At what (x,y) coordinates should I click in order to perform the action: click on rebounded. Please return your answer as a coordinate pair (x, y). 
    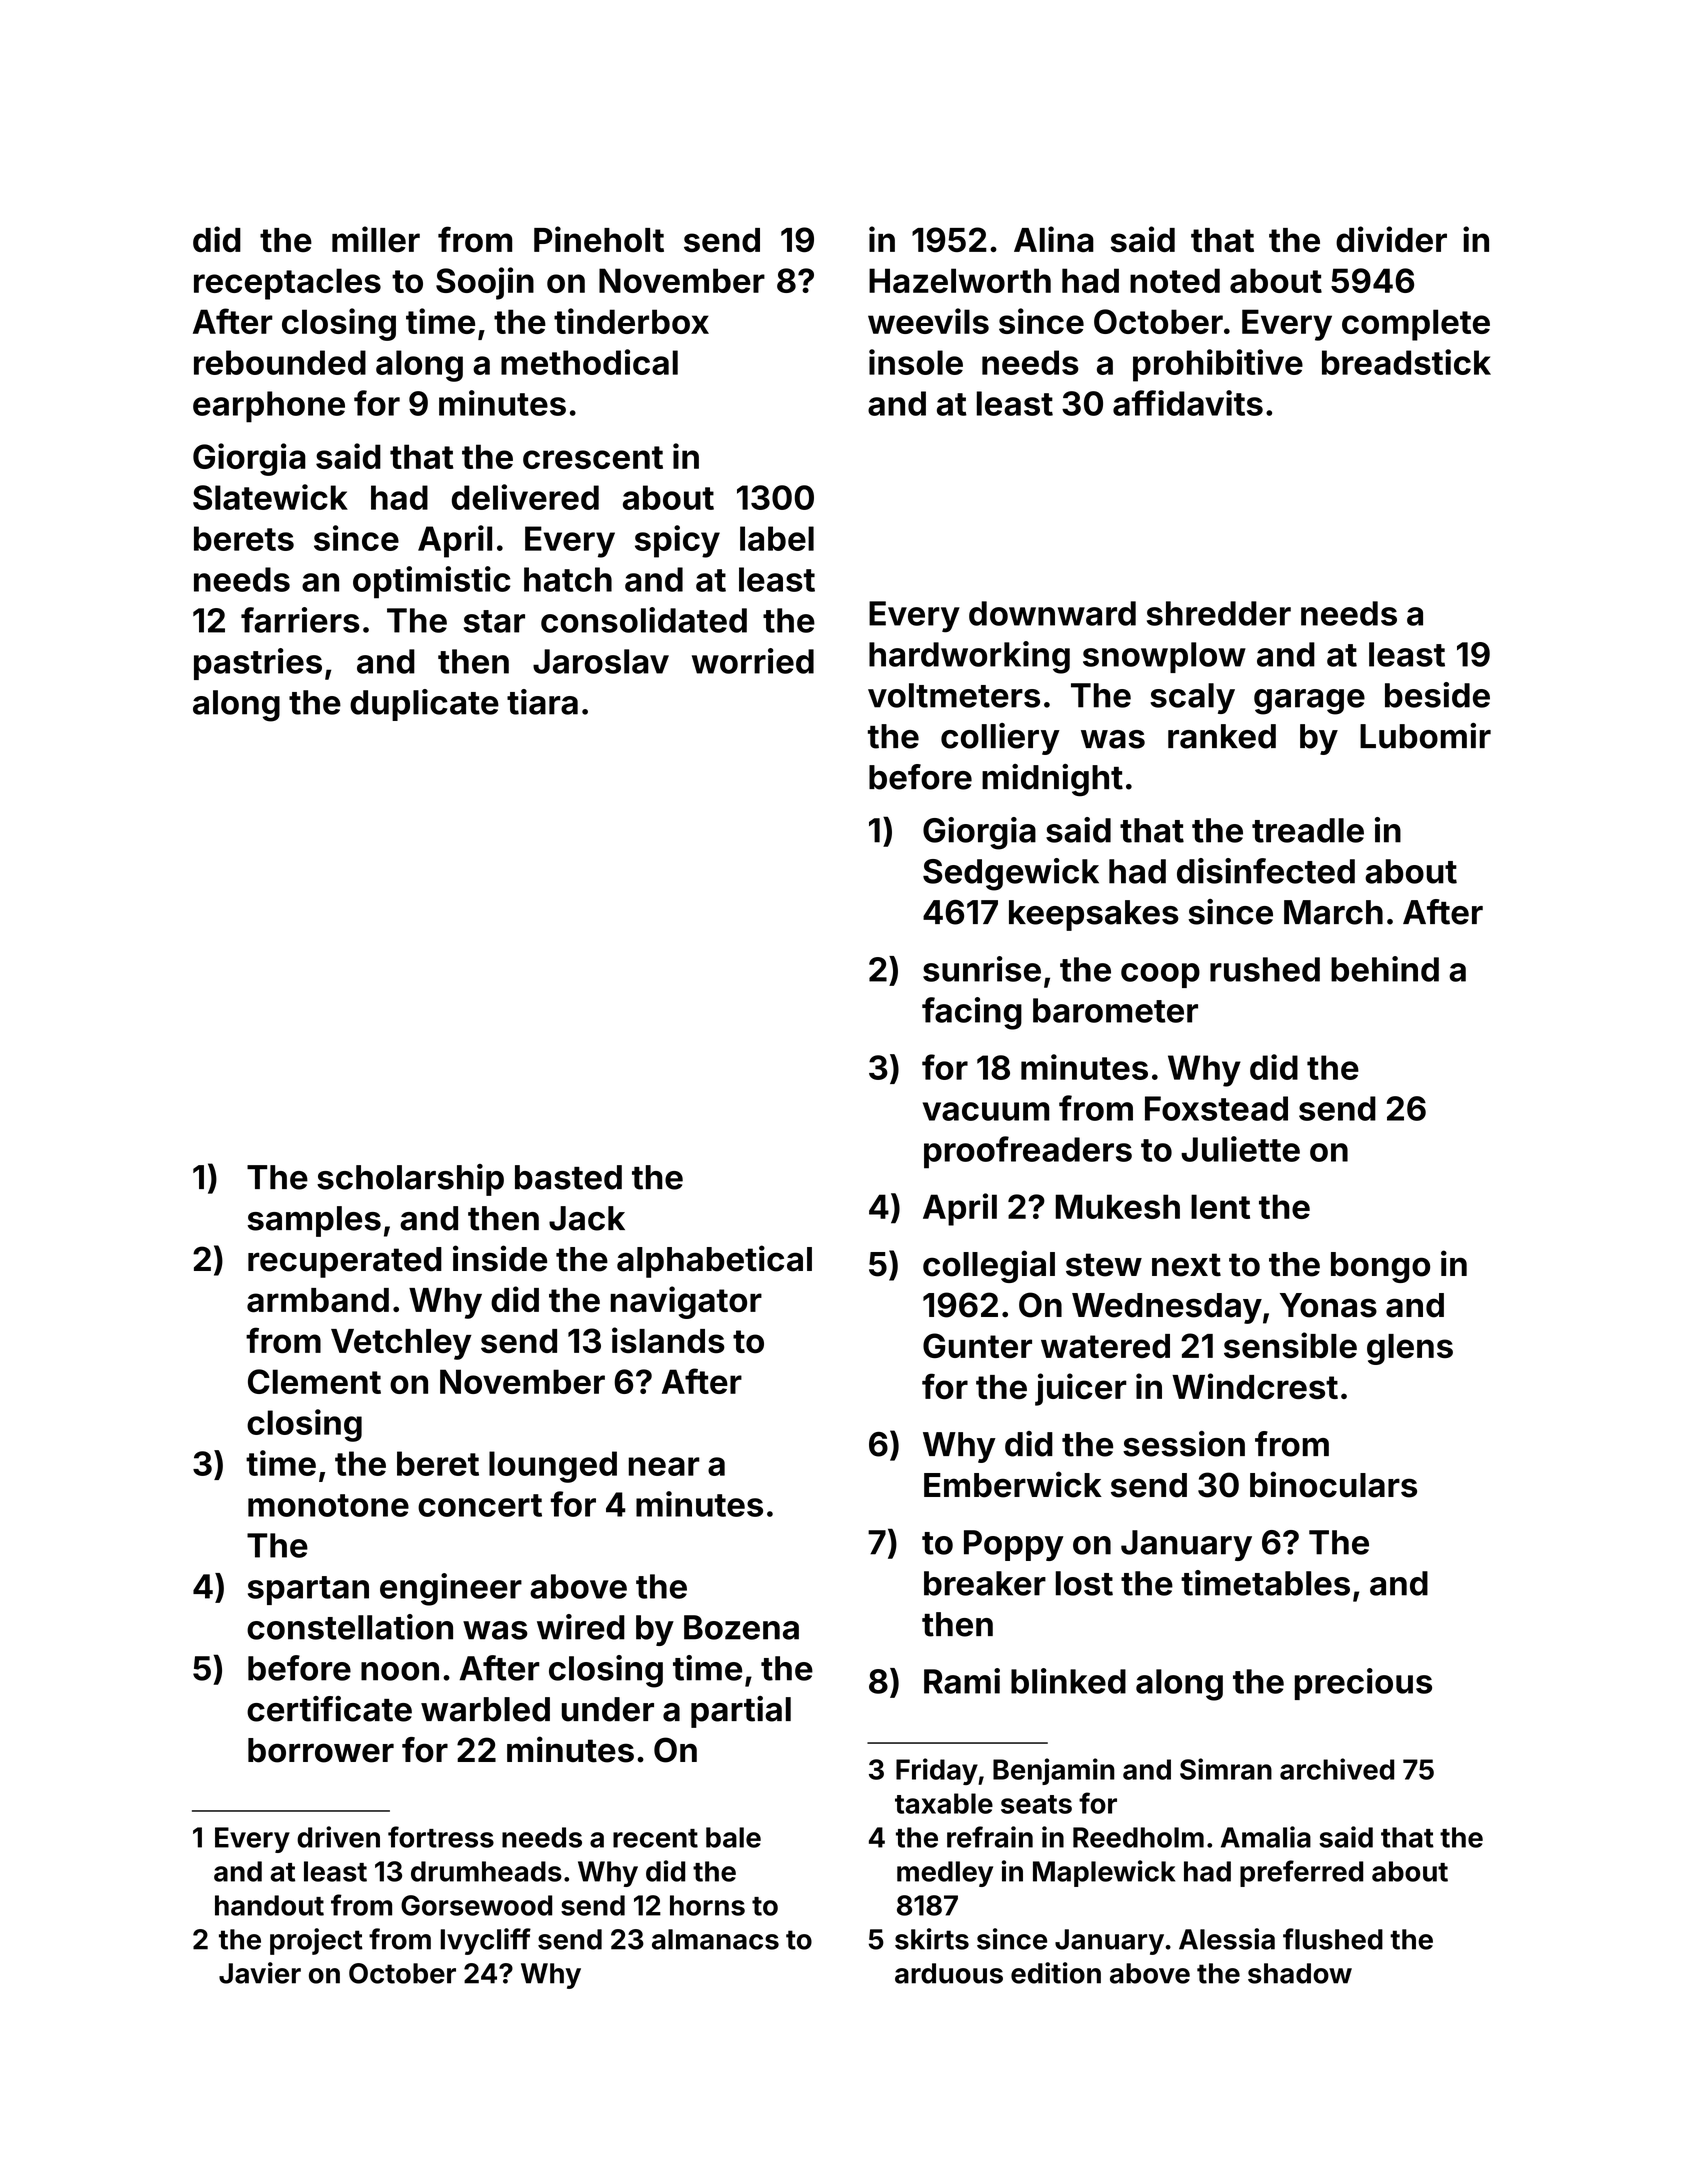
    Looking at the image, I should click on (280, 362).
